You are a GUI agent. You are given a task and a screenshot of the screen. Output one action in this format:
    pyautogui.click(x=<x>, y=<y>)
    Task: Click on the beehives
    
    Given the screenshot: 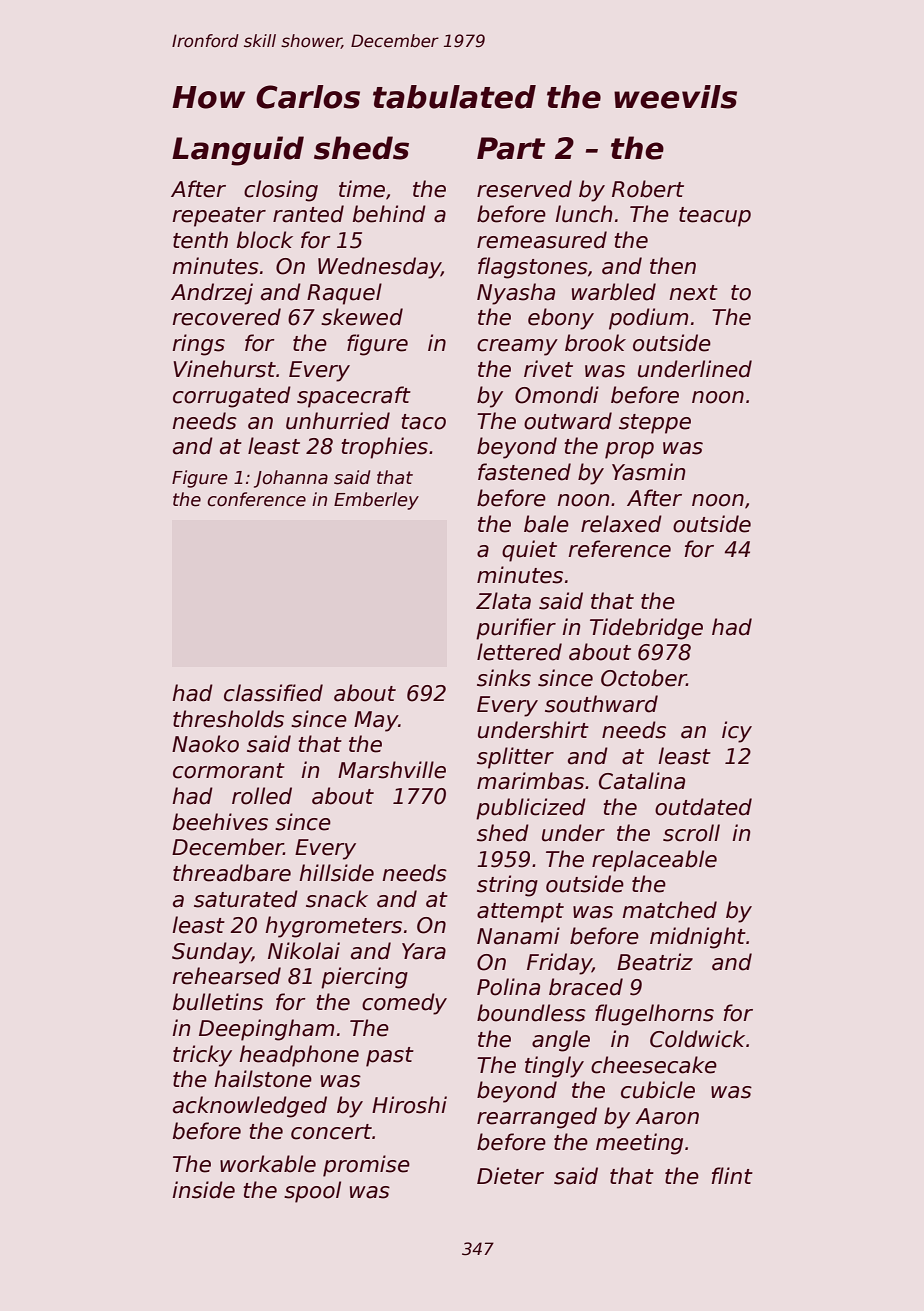 What is the action you would take?
    pyautogui.click(x=220, y=822)
